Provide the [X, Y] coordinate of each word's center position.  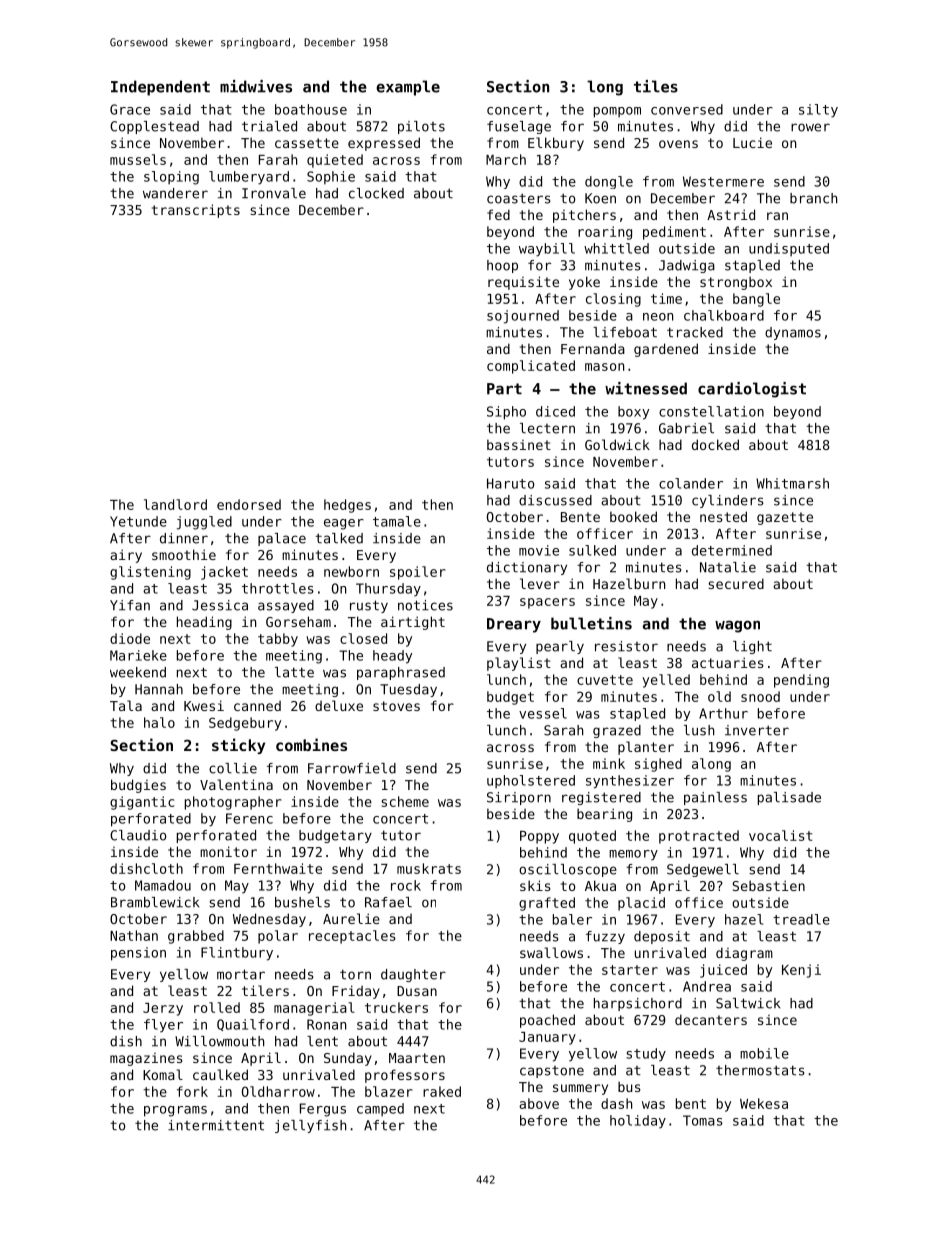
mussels [138, 159]
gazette [785, 518]
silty [818, 111]
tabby [278, 640]
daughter [413, 975]
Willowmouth [219, 1041]
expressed [384, 144]
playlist [519, 664]
